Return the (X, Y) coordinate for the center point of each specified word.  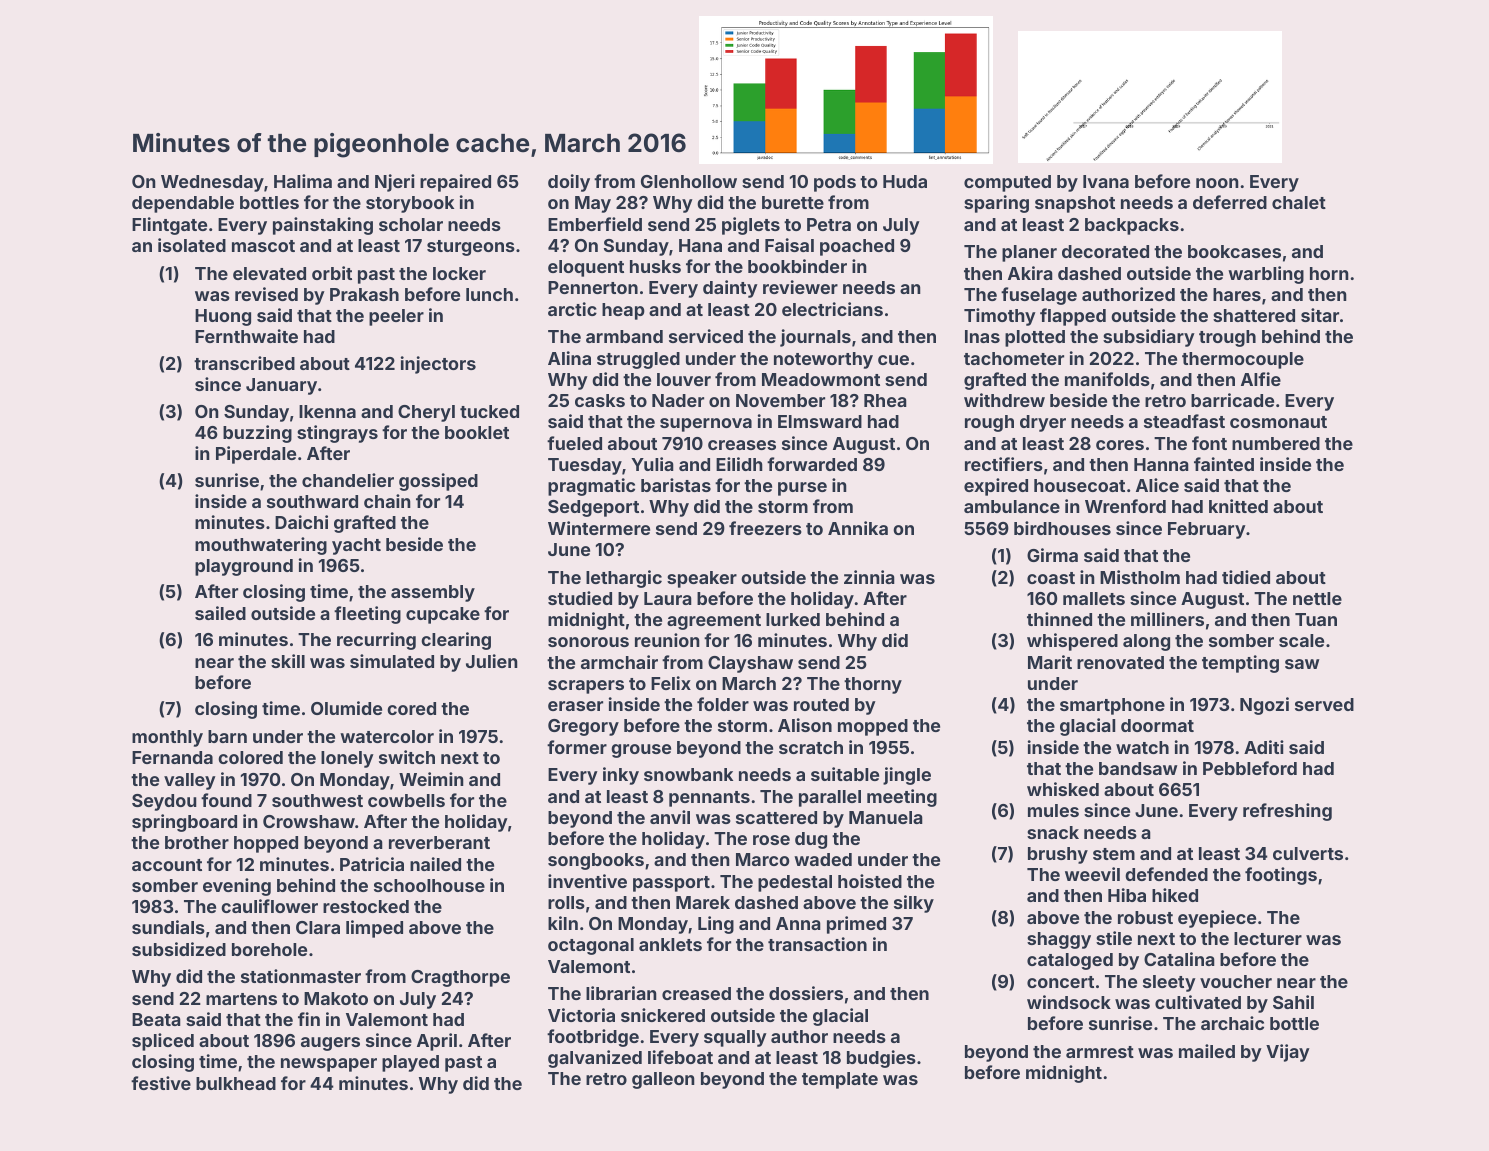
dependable (183, 204)
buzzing (257, 434)
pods (835, 183)
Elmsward (820, 421)
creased (696, 993)
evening (237, 887)
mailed (1207, 1051)
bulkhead (236, 1083)
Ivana (1106, 181)
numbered (1276, 443)
